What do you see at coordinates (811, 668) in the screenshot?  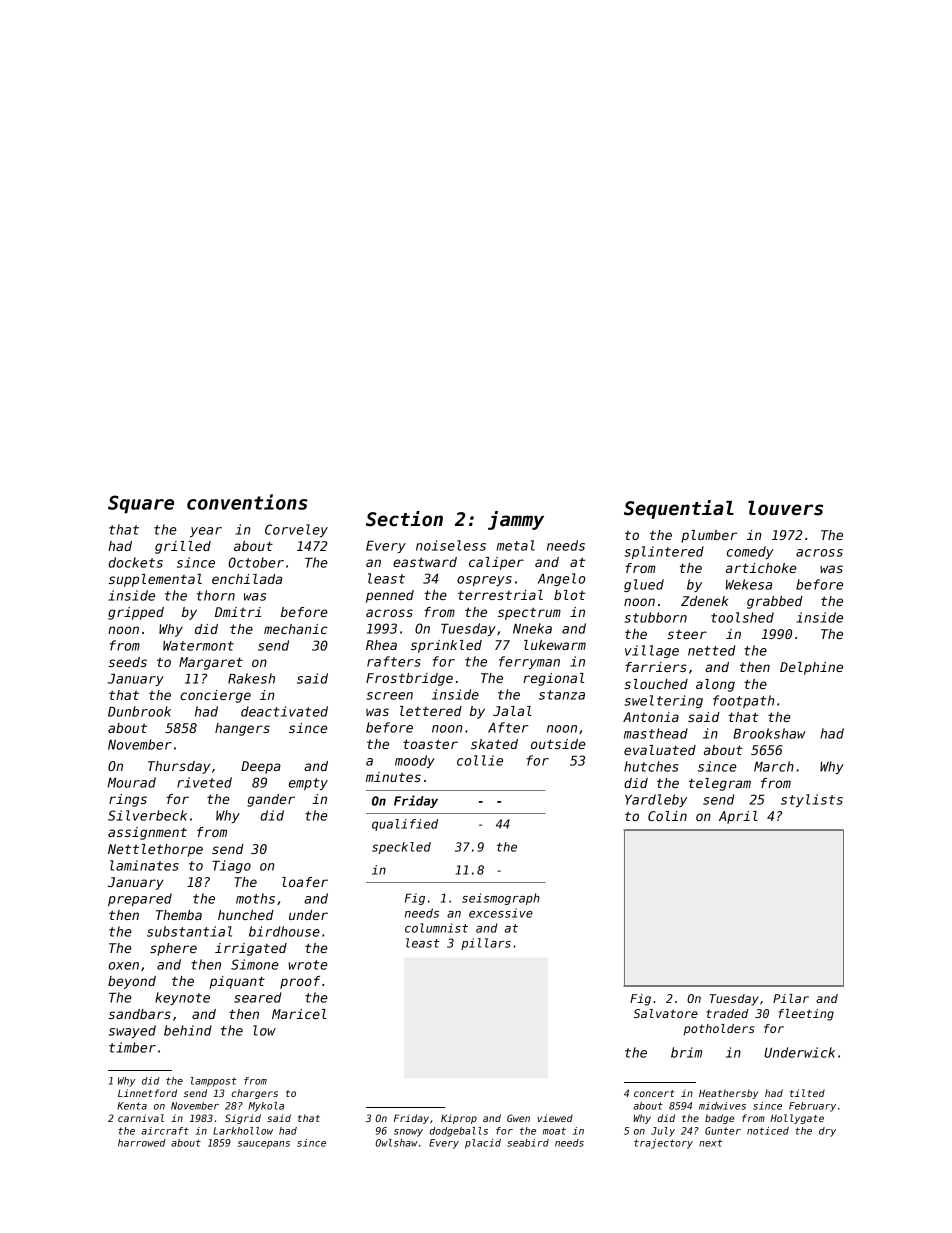 I see `Delphine` at bounding box center [811, 668].
